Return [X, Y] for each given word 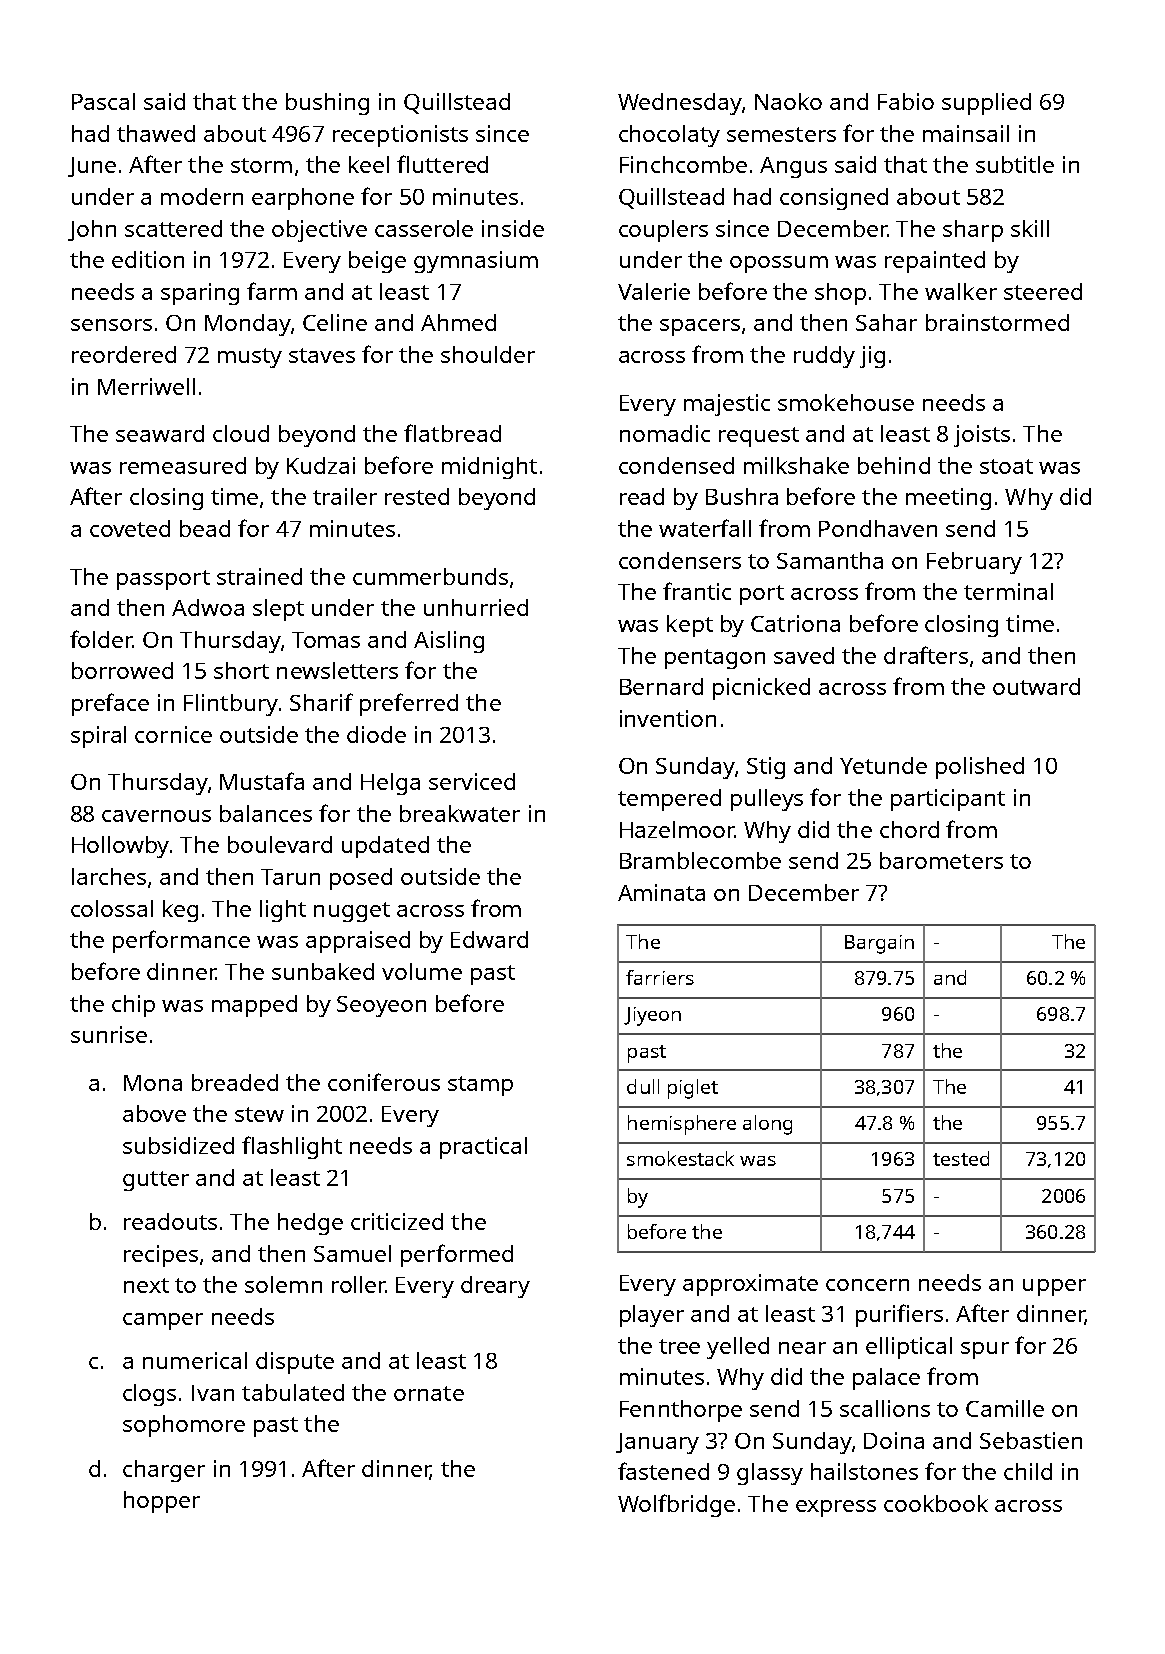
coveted [130, 528]
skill [1030, 228]
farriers [660, 977]
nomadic [665, 433]
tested [961, 1158]
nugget [352, 912]
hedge [310, 1224]
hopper [162, 1502]
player [652, 1316]
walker [961, 291]
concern [867, 1285]
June [92, 167]
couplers [663, 231]
